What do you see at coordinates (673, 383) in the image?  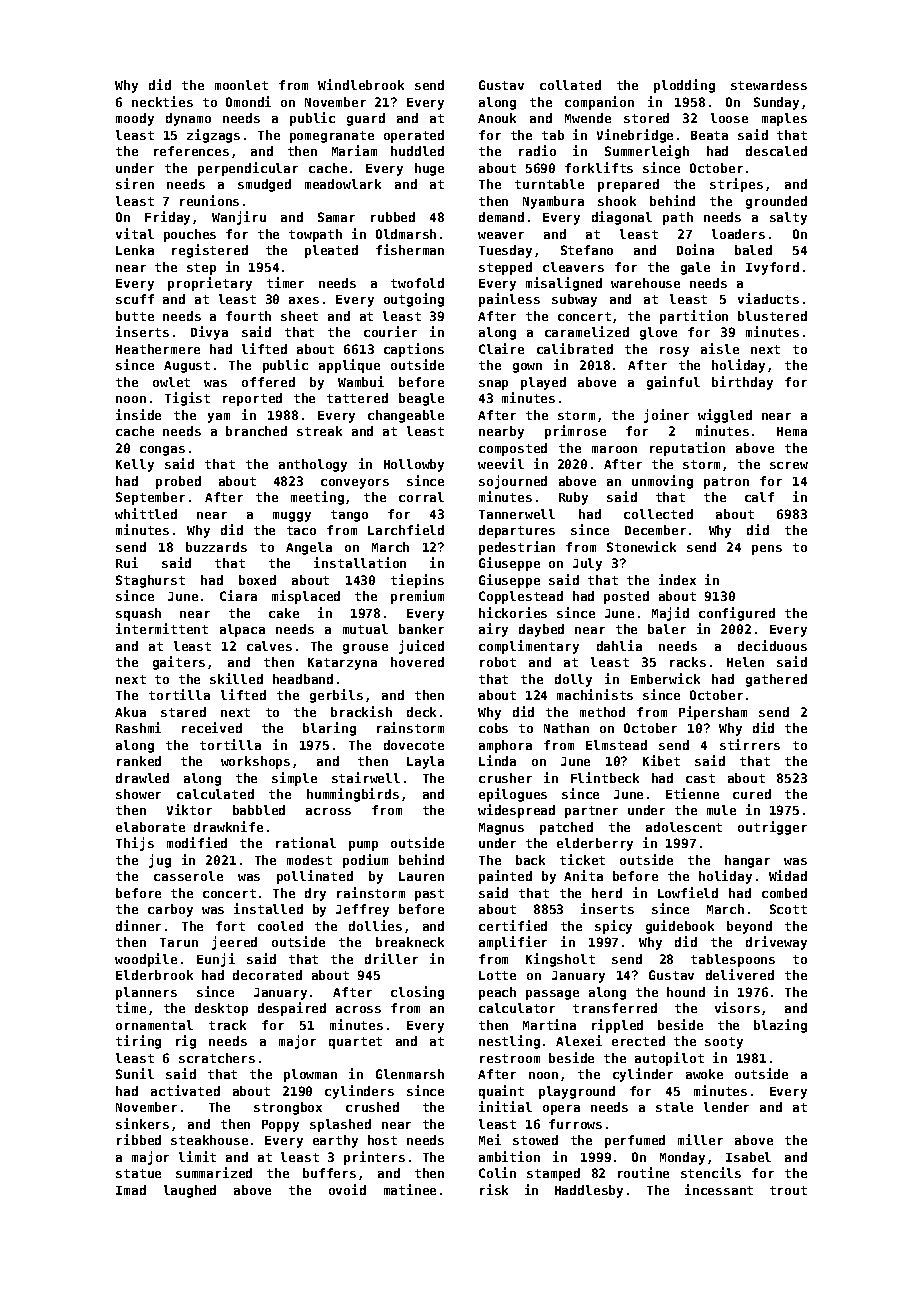 I see `gainful` at bounding box center [673, 383].
